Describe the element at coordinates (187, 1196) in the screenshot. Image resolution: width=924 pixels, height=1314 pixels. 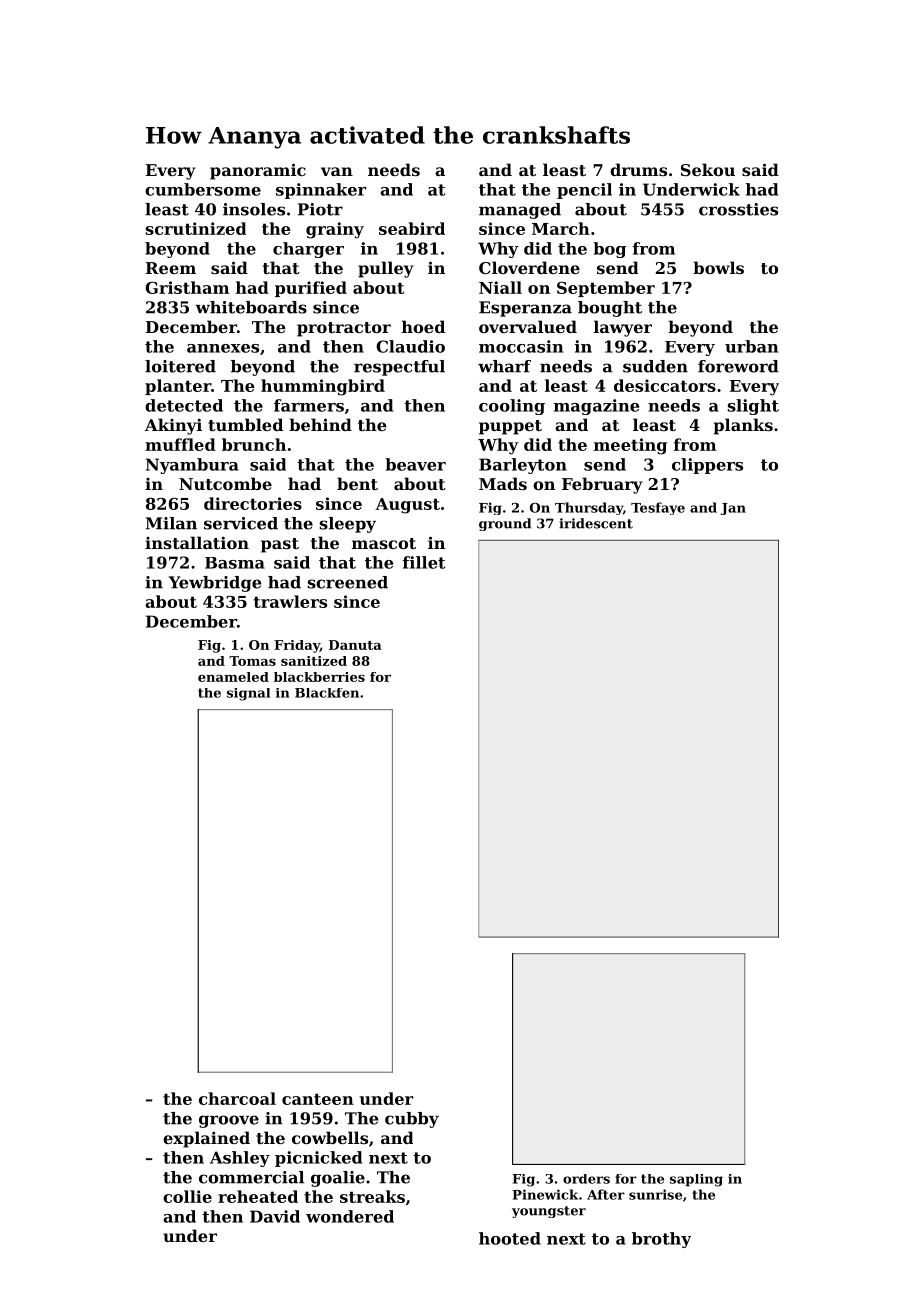
I see `collie` at that location.
